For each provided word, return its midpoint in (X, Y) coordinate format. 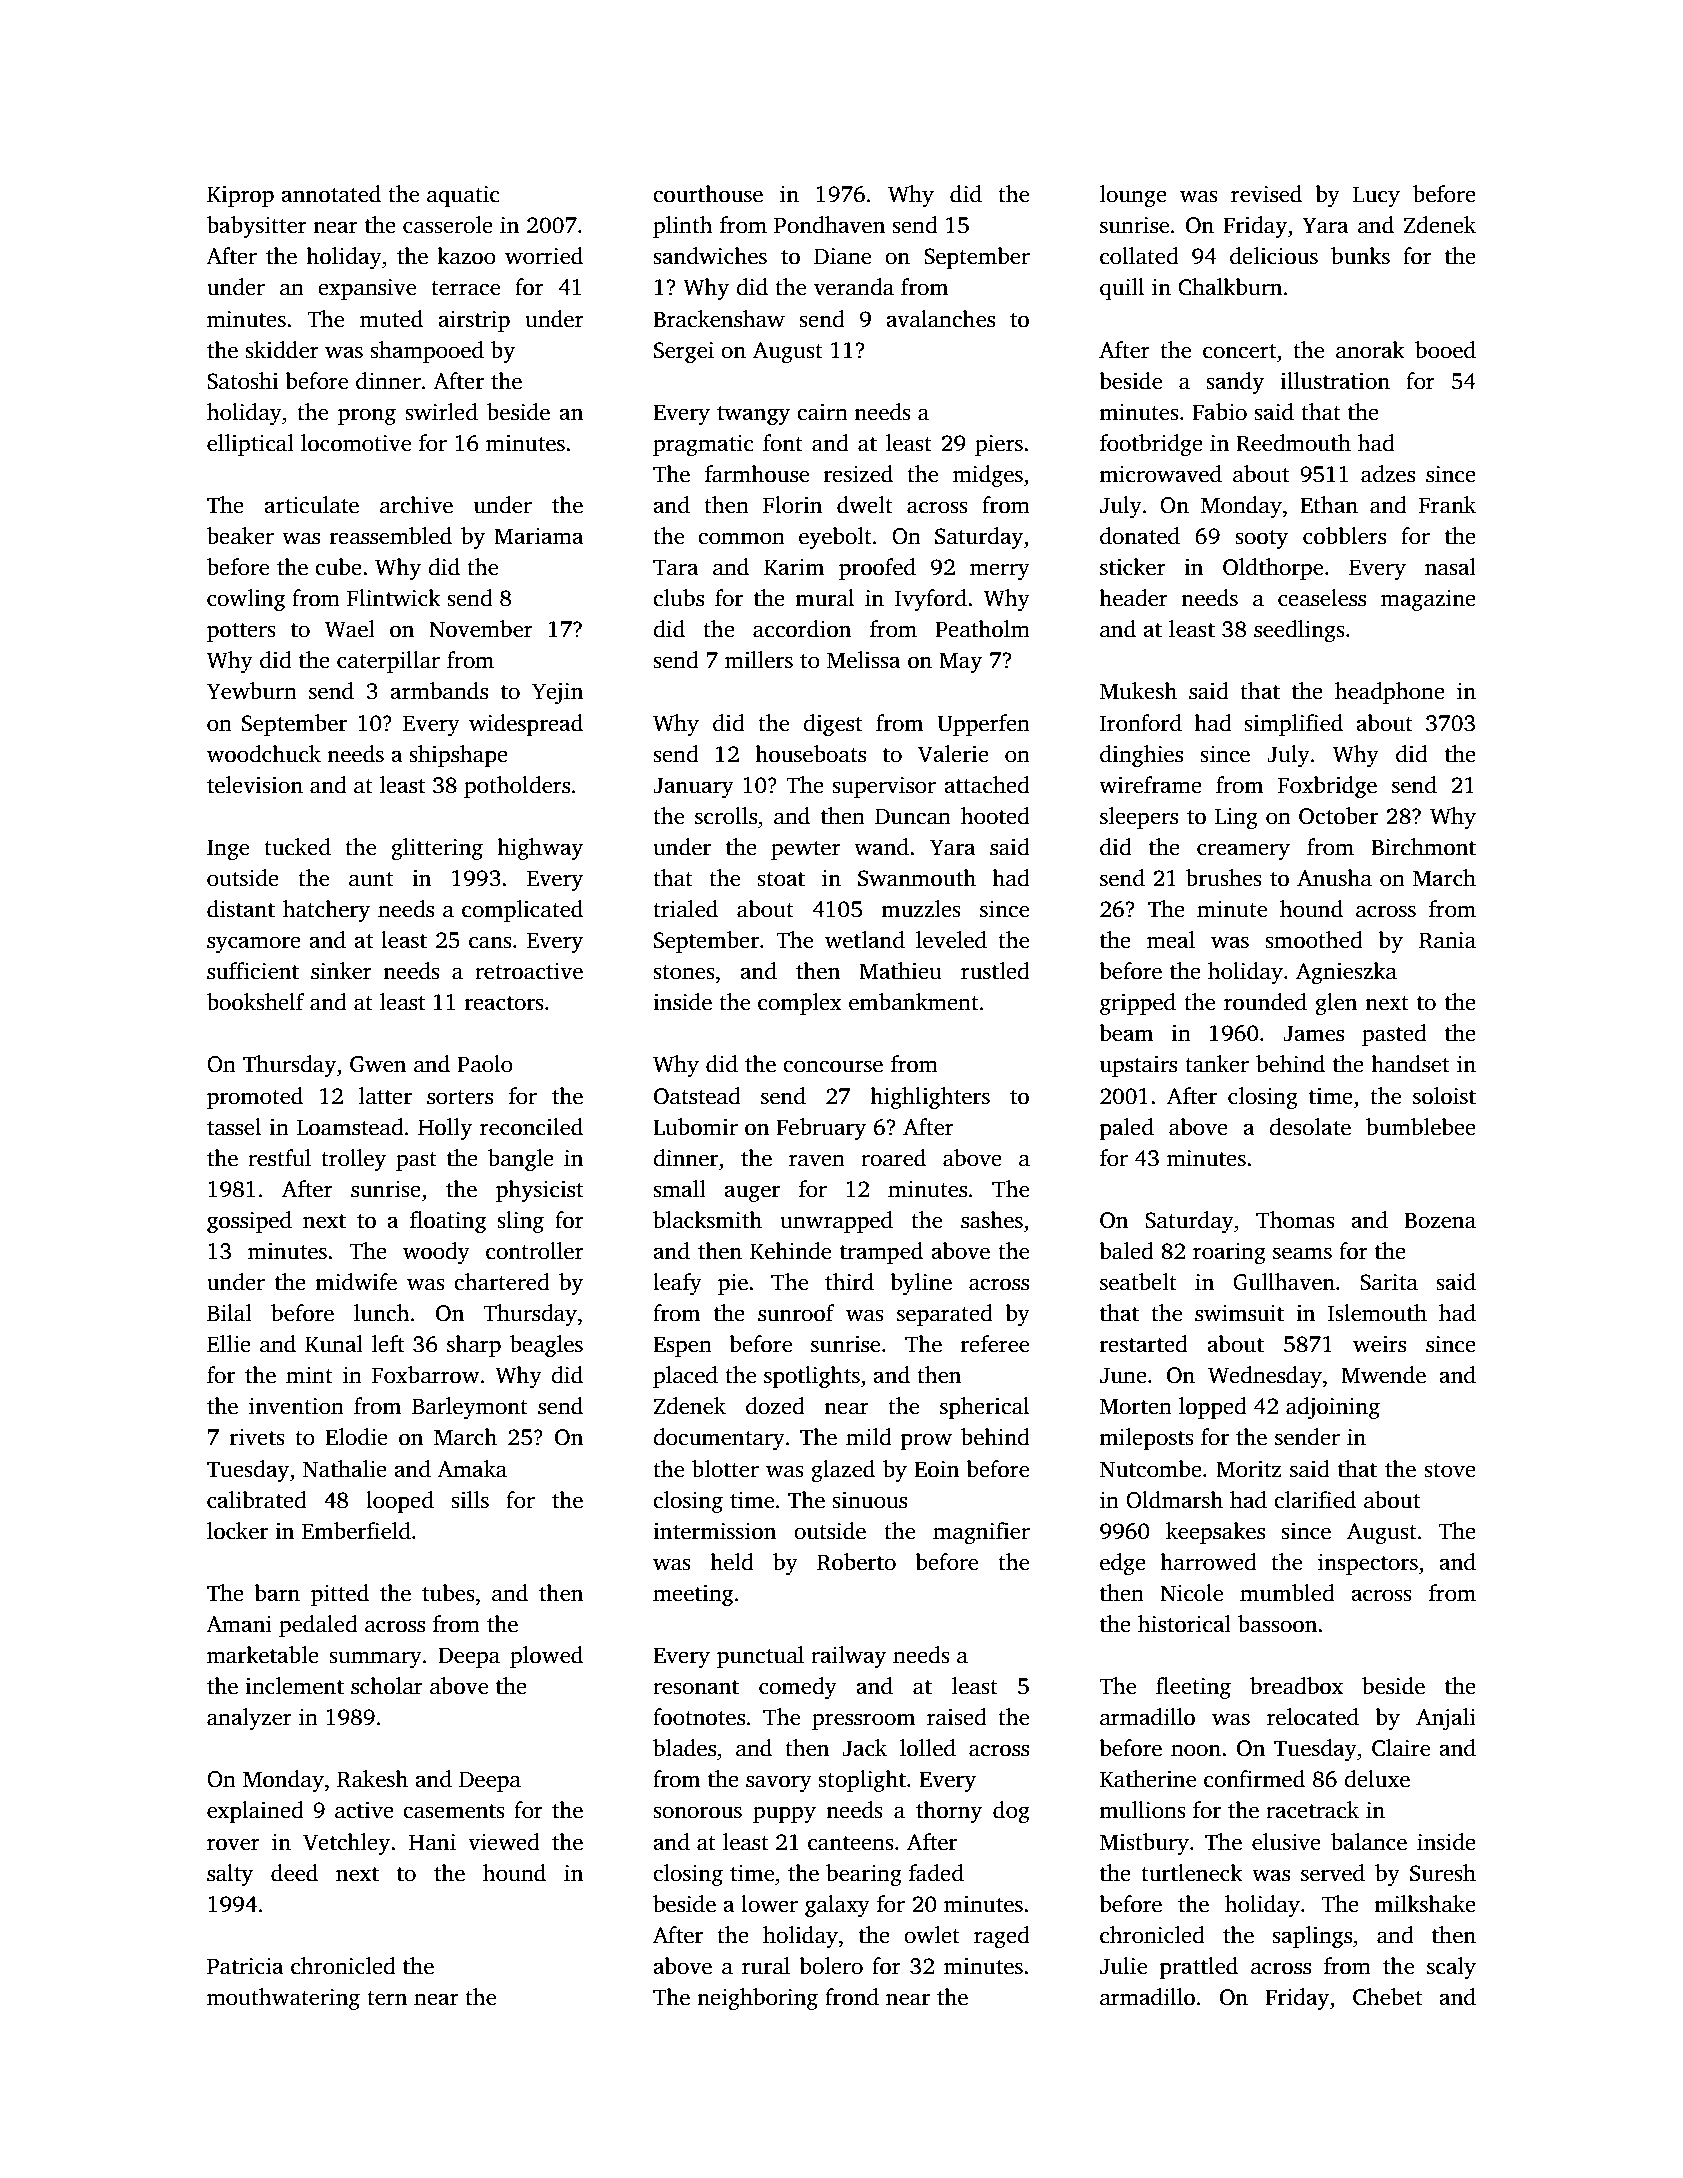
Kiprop (240, 196)
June (1123, 1375)
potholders (517, 787)
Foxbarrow (426, 1375)
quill (1122, 289)
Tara (676, 567)
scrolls (726, 816)
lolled (928, 1748)
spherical (984, 1408)
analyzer (249, 1719)
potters (241, 632)
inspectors (1368, 1564)
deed (294, 1873)
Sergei (684, 352)
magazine (1428, 600)
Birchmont (1423, 847)
